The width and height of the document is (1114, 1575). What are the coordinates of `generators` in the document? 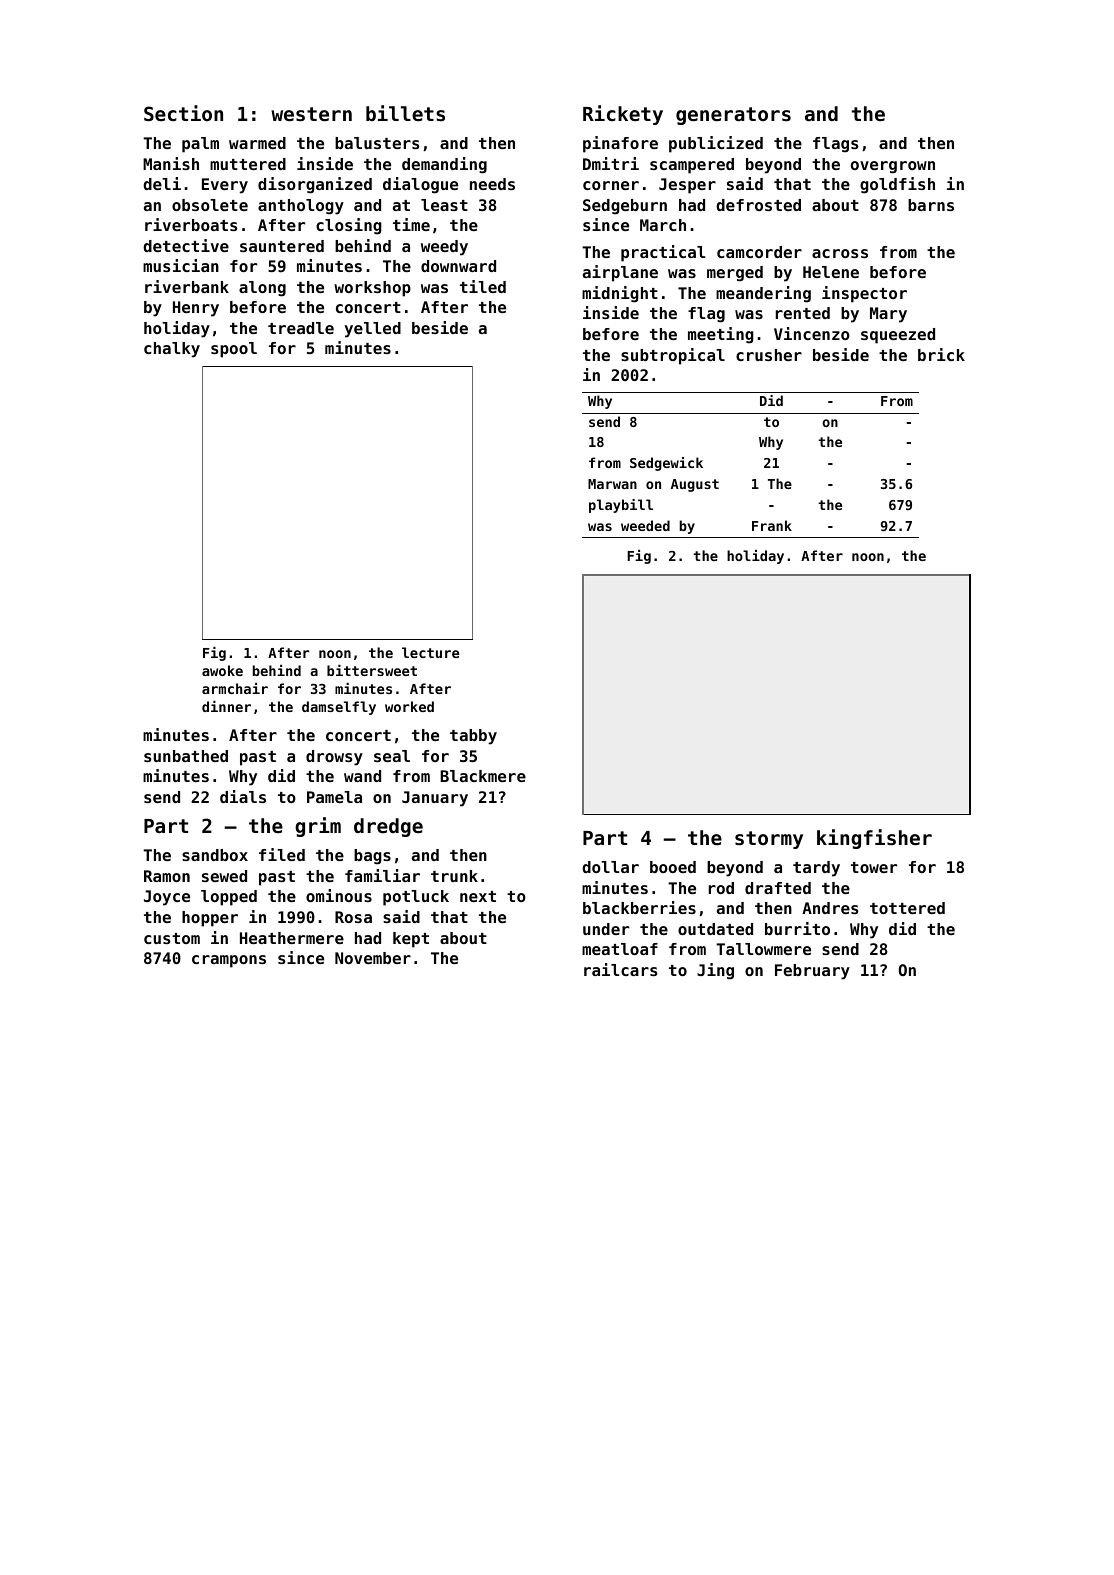 It's located at (733, 116).
